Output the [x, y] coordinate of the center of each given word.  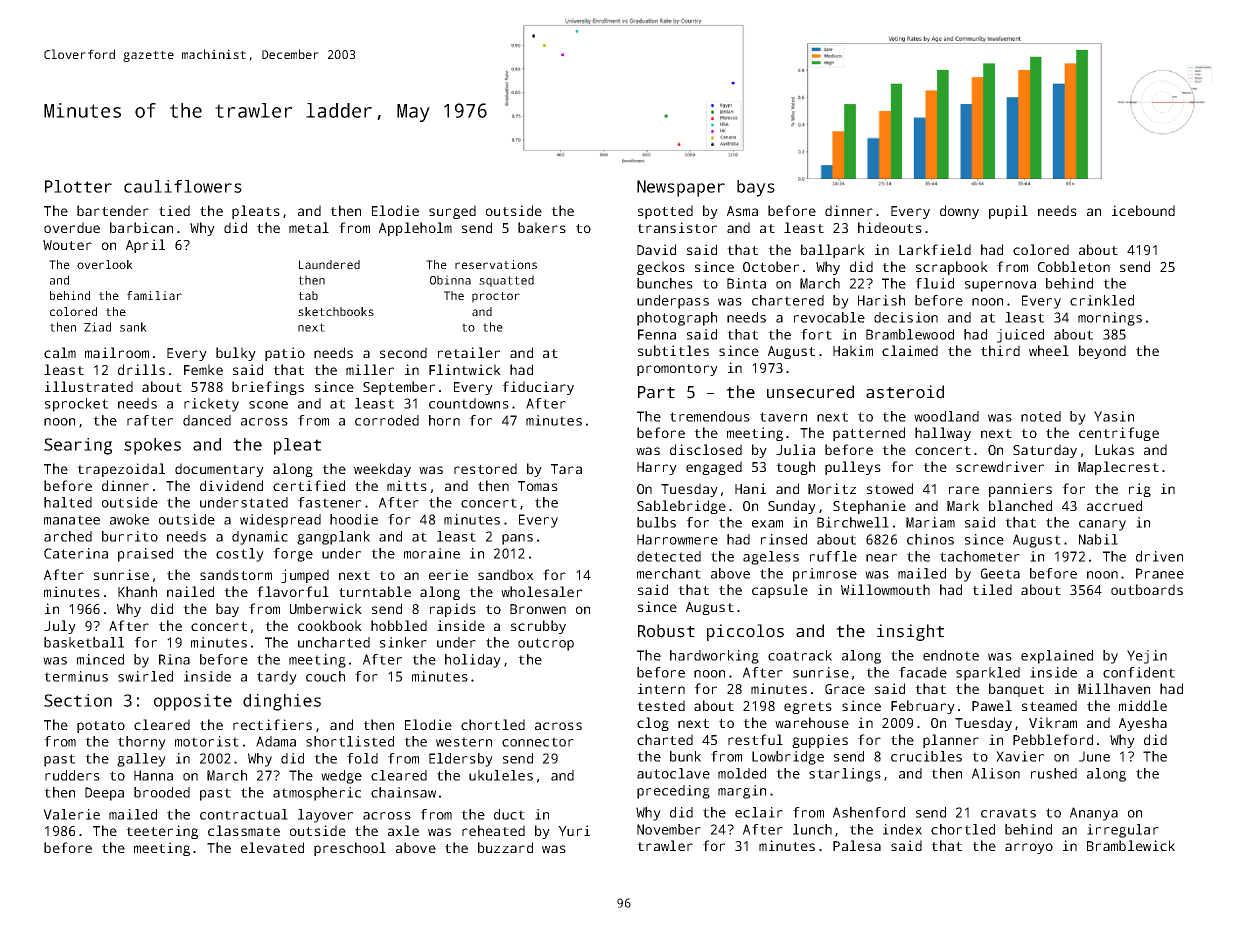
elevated [272, 847]
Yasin [1114, 416]
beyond [1102, 352]
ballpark [833, 251]
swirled [145, 676]
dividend [231, 485]
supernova [1000, 286]
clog [653, 724]
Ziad [97, 327]
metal [309, 227]
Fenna [657, 334]
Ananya [1094, 814]
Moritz [832, 488]
